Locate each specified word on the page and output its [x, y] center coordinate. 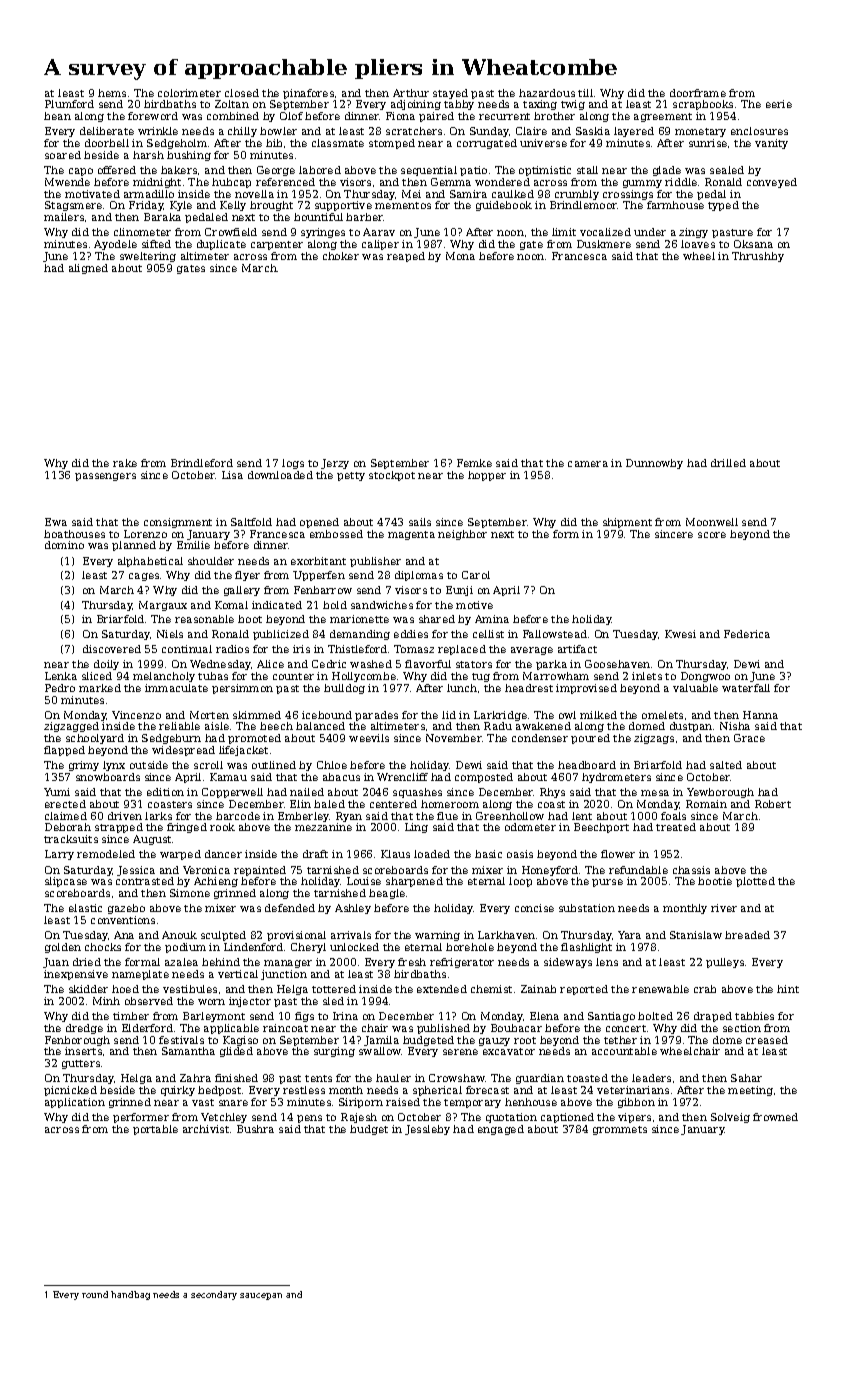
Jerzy [335, 464]
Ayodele [115, 245]
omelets [662, 715]
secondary [214, 1295]
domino [64, 545]
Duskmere [604, 244]
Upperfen [319, 576]
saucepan [261, 1296]
